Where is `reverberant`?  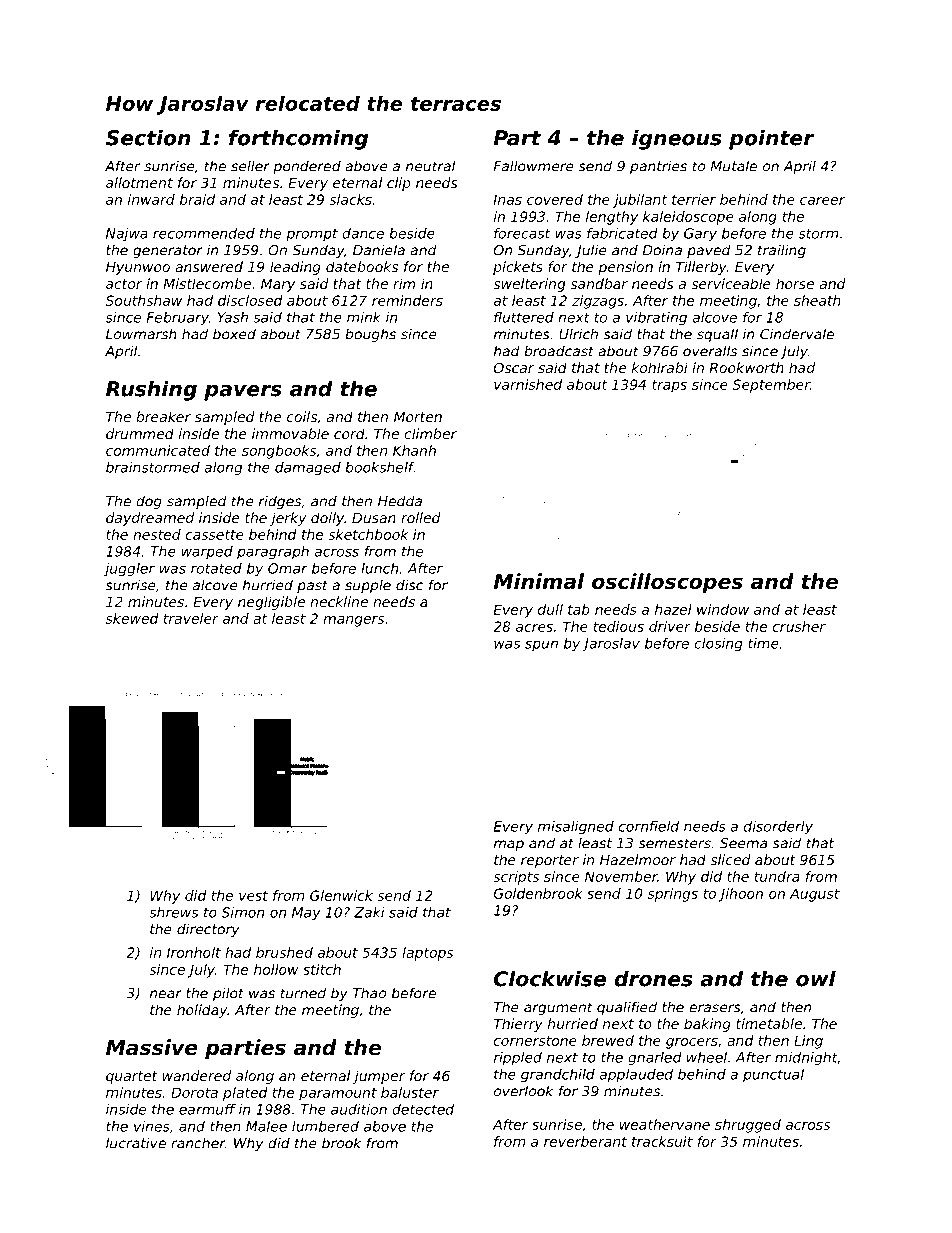
reverberant is located at coordinates (585, 1141).
